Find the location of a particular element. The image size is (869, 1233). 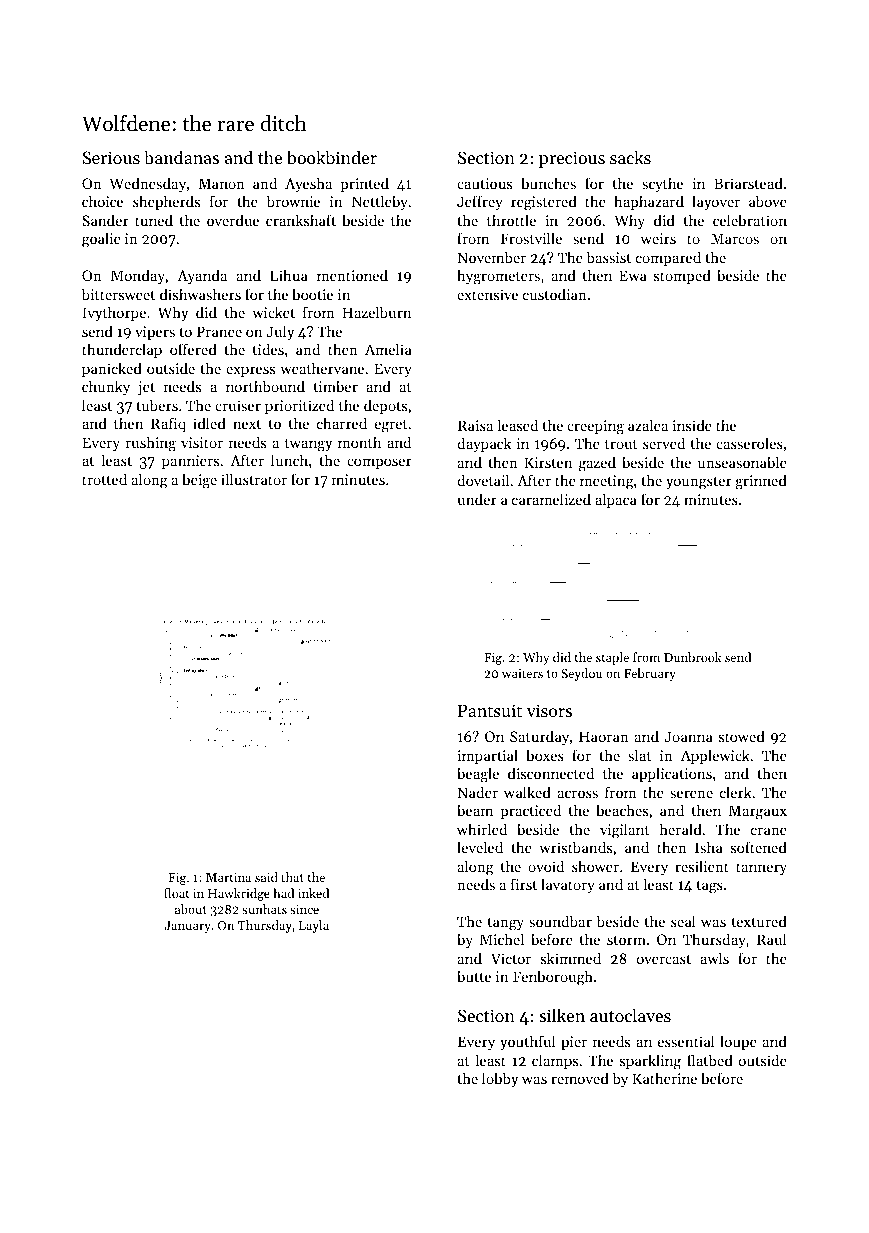

waiters is located at coordinates (522, 673).
